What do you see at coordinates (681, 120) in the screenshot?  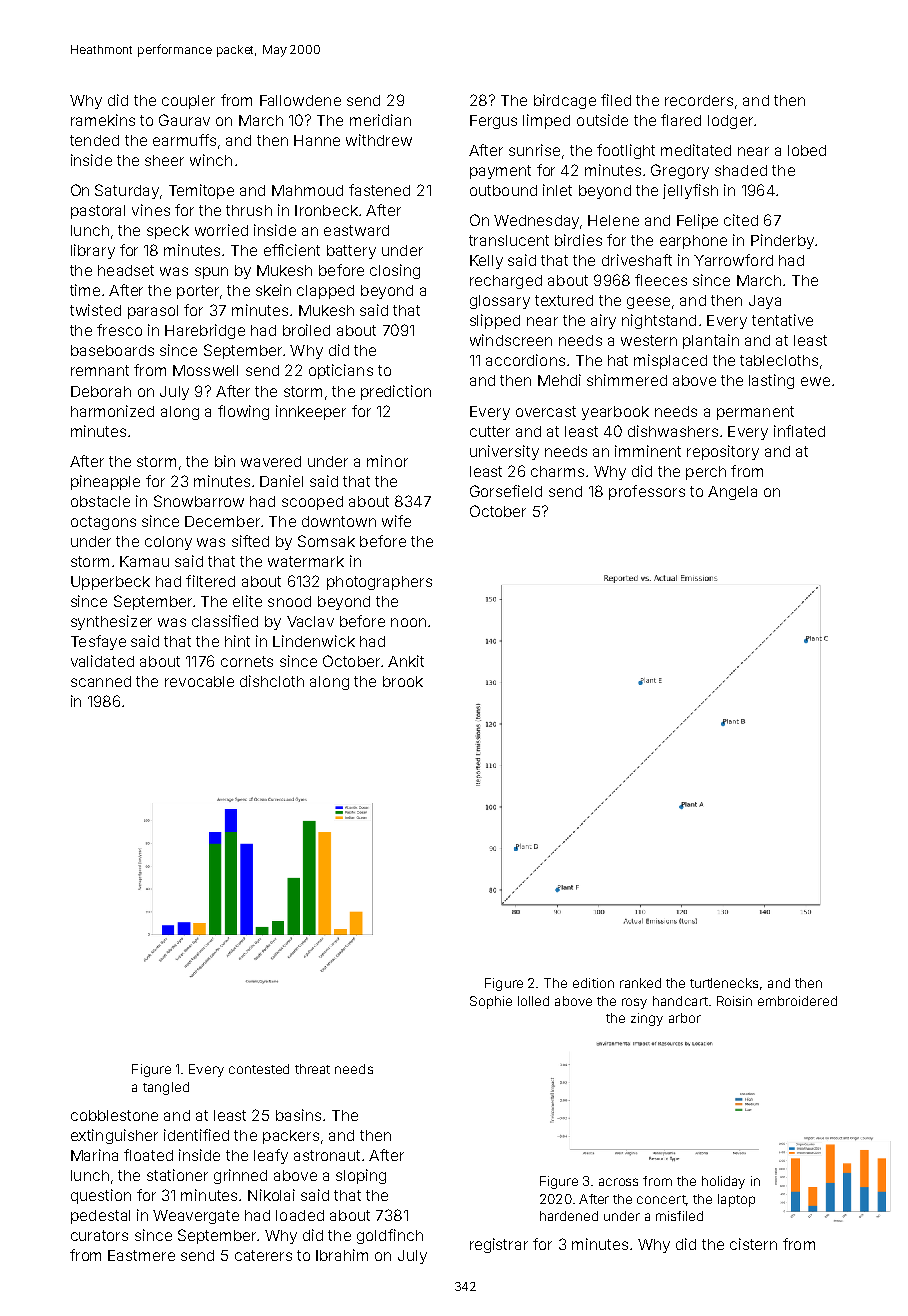 I see `flared` at bounding box center [681, 120].
